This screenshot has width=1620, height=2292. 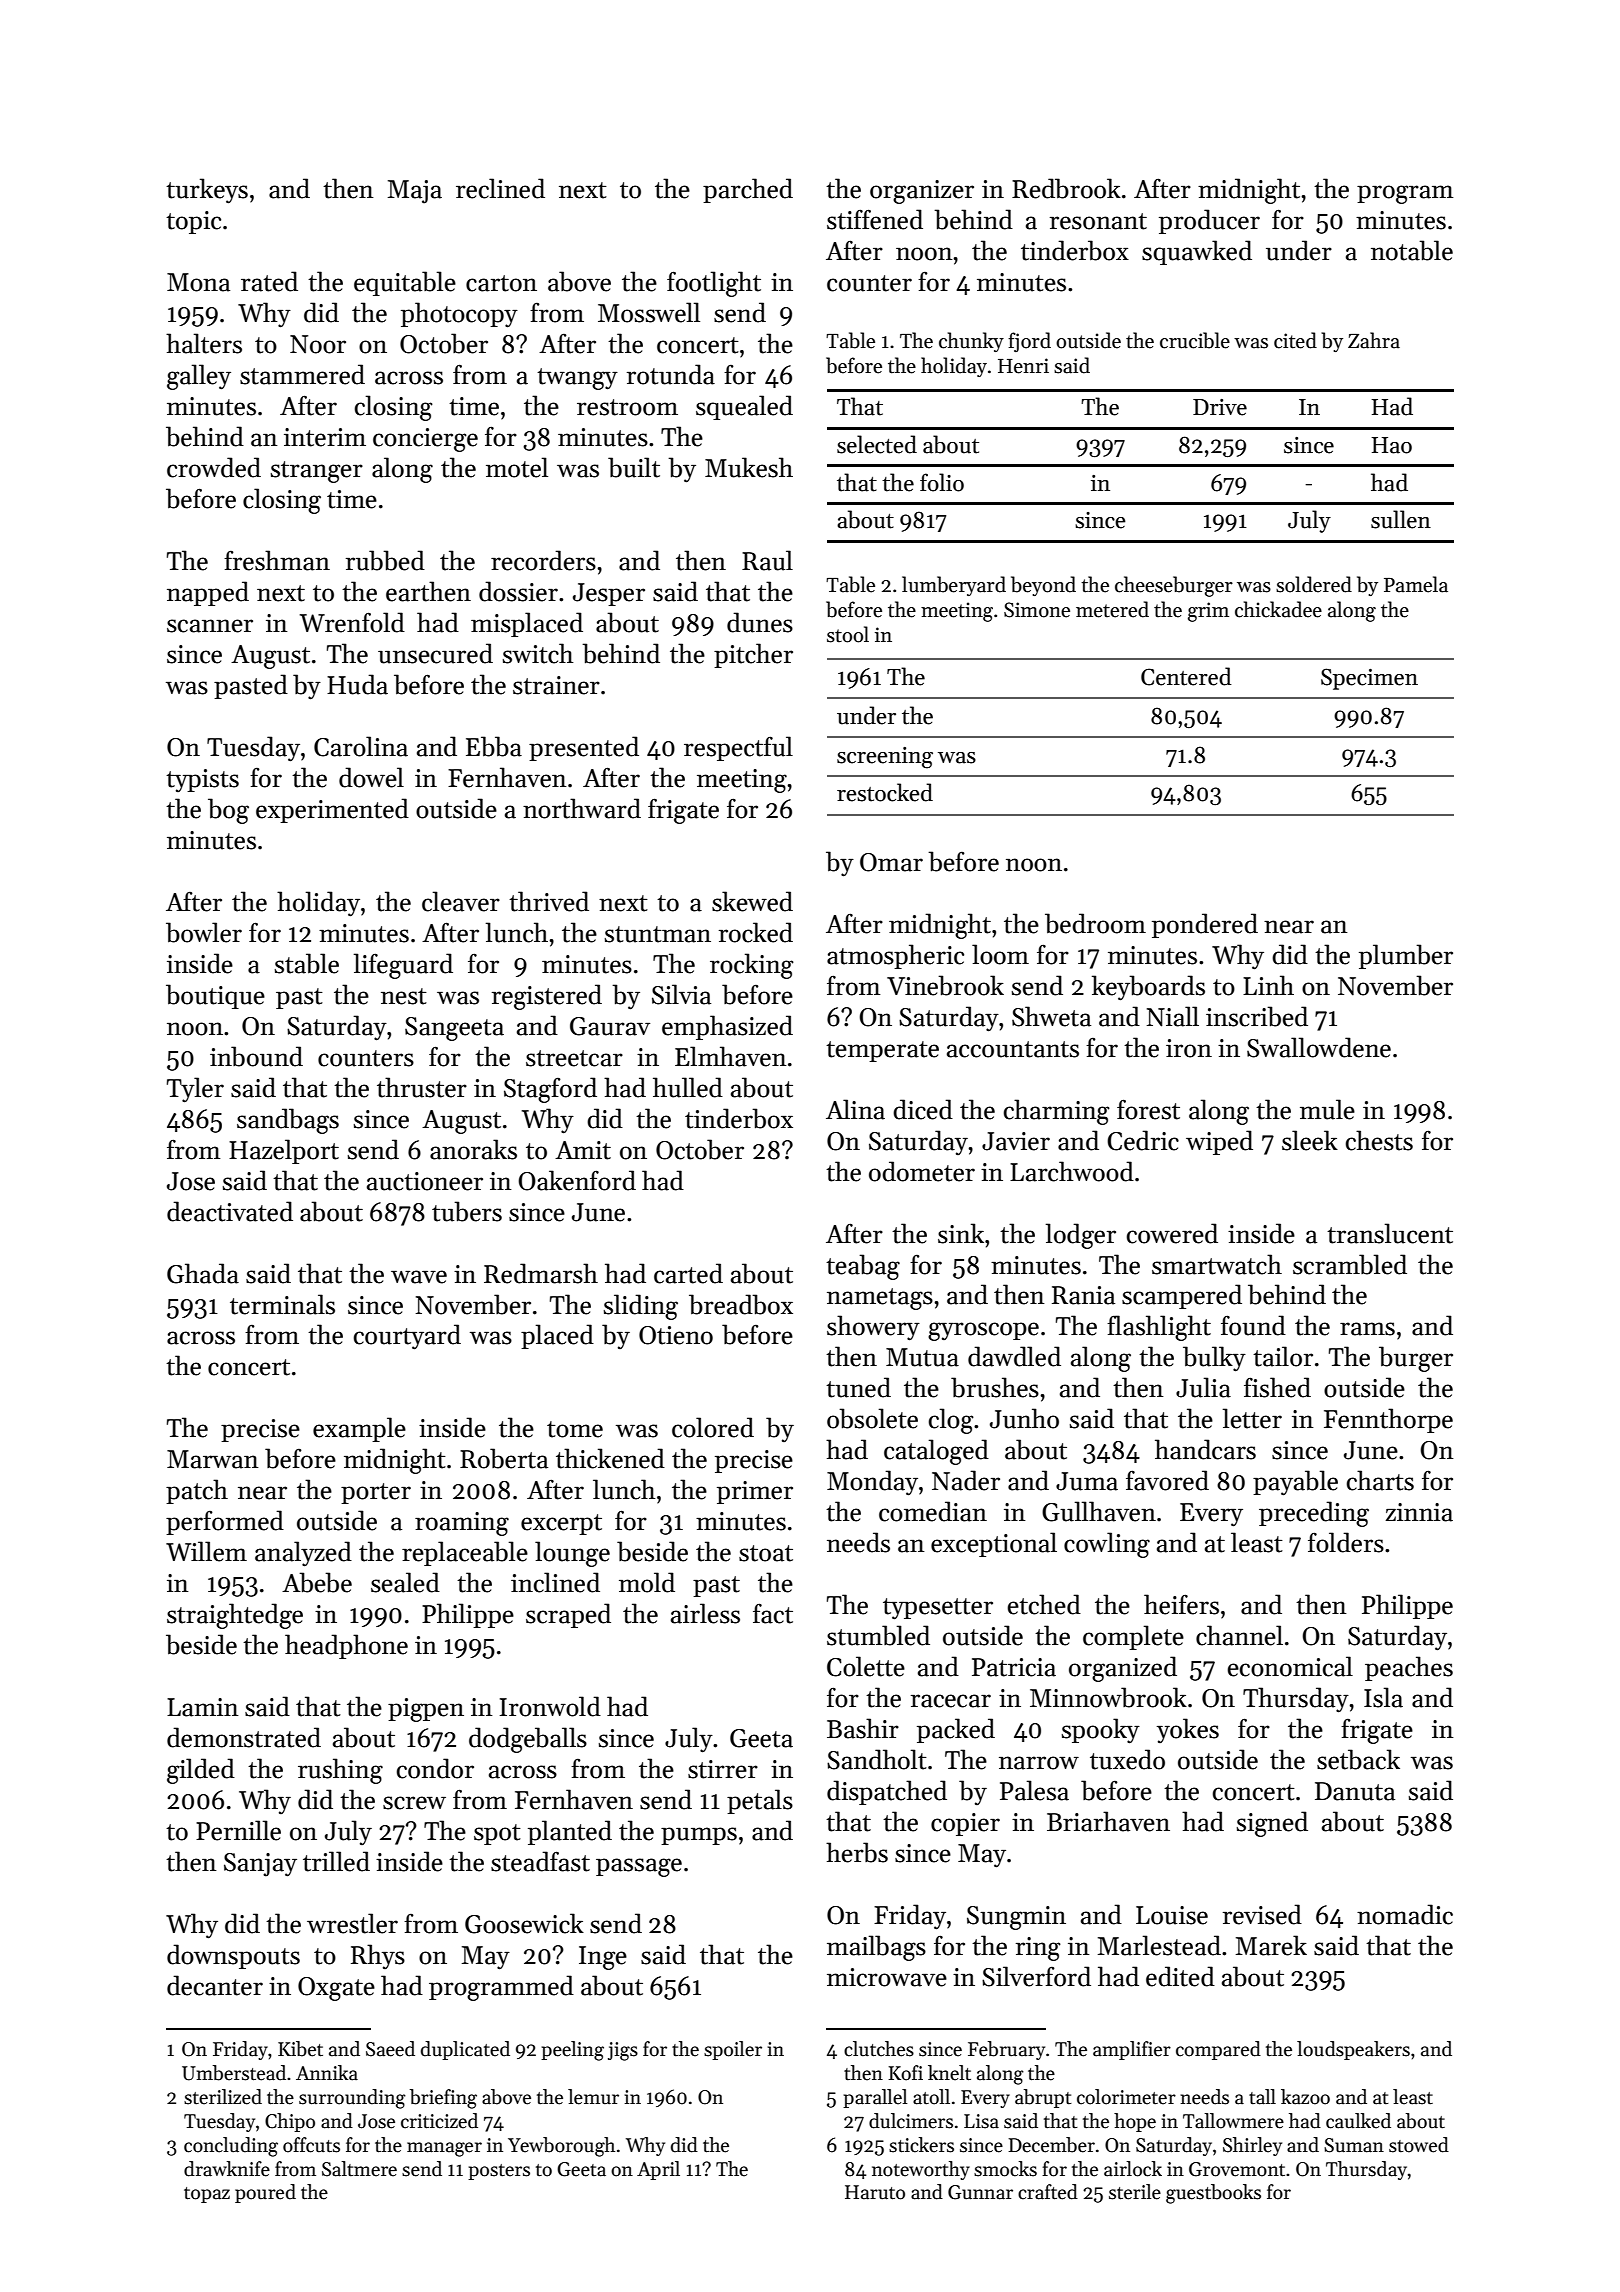 I want to click on concluding, so click(x=231, y=2147).
